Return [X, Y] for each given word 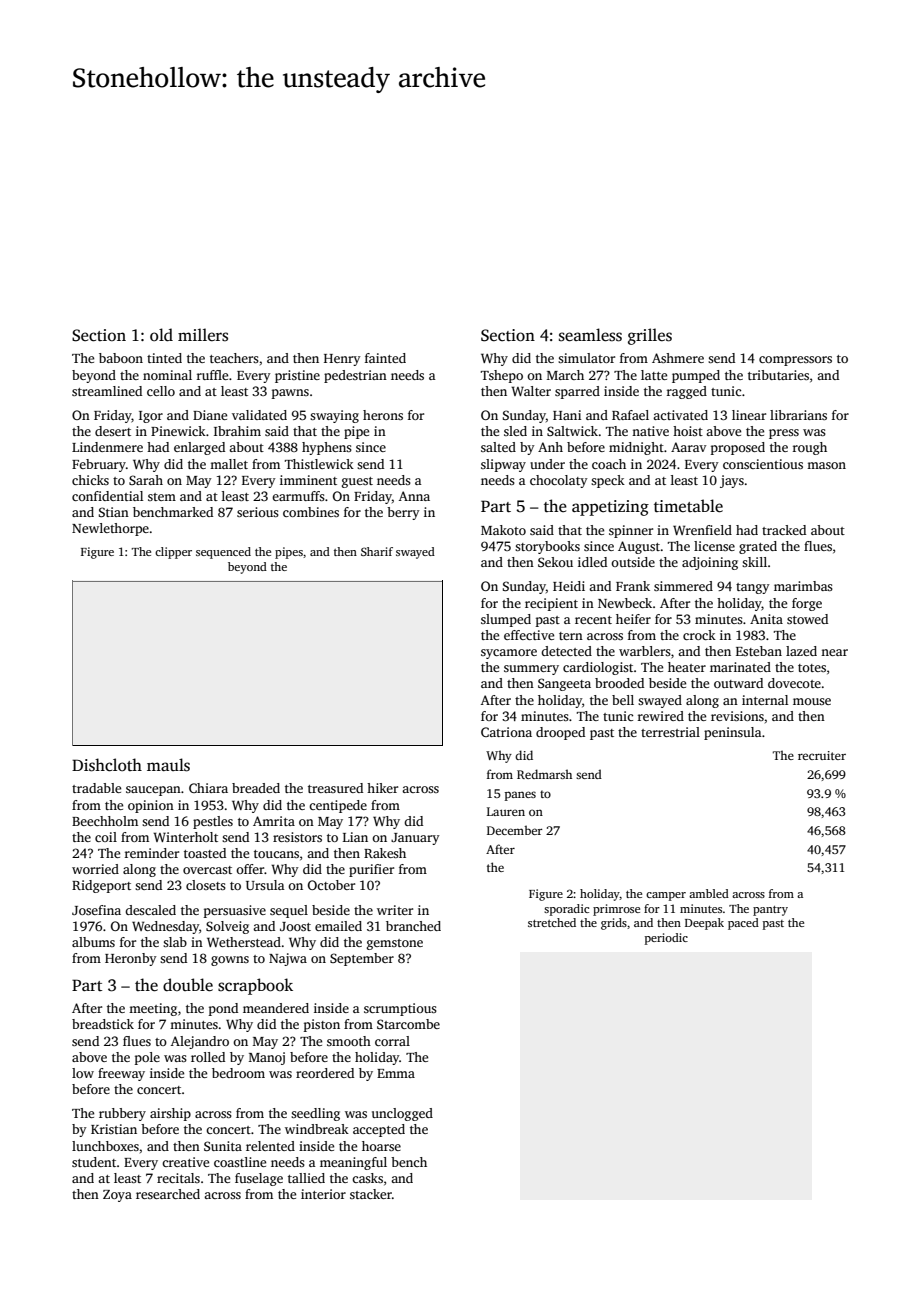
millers [203, 335]
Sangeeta [564, 684]
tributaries [778, 375]
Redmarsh [544, 774]
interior [323, 1194]
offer [250, 869]
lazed [801, 651]
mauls [168, 765]
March [565, 375]
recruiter [822, 755]
